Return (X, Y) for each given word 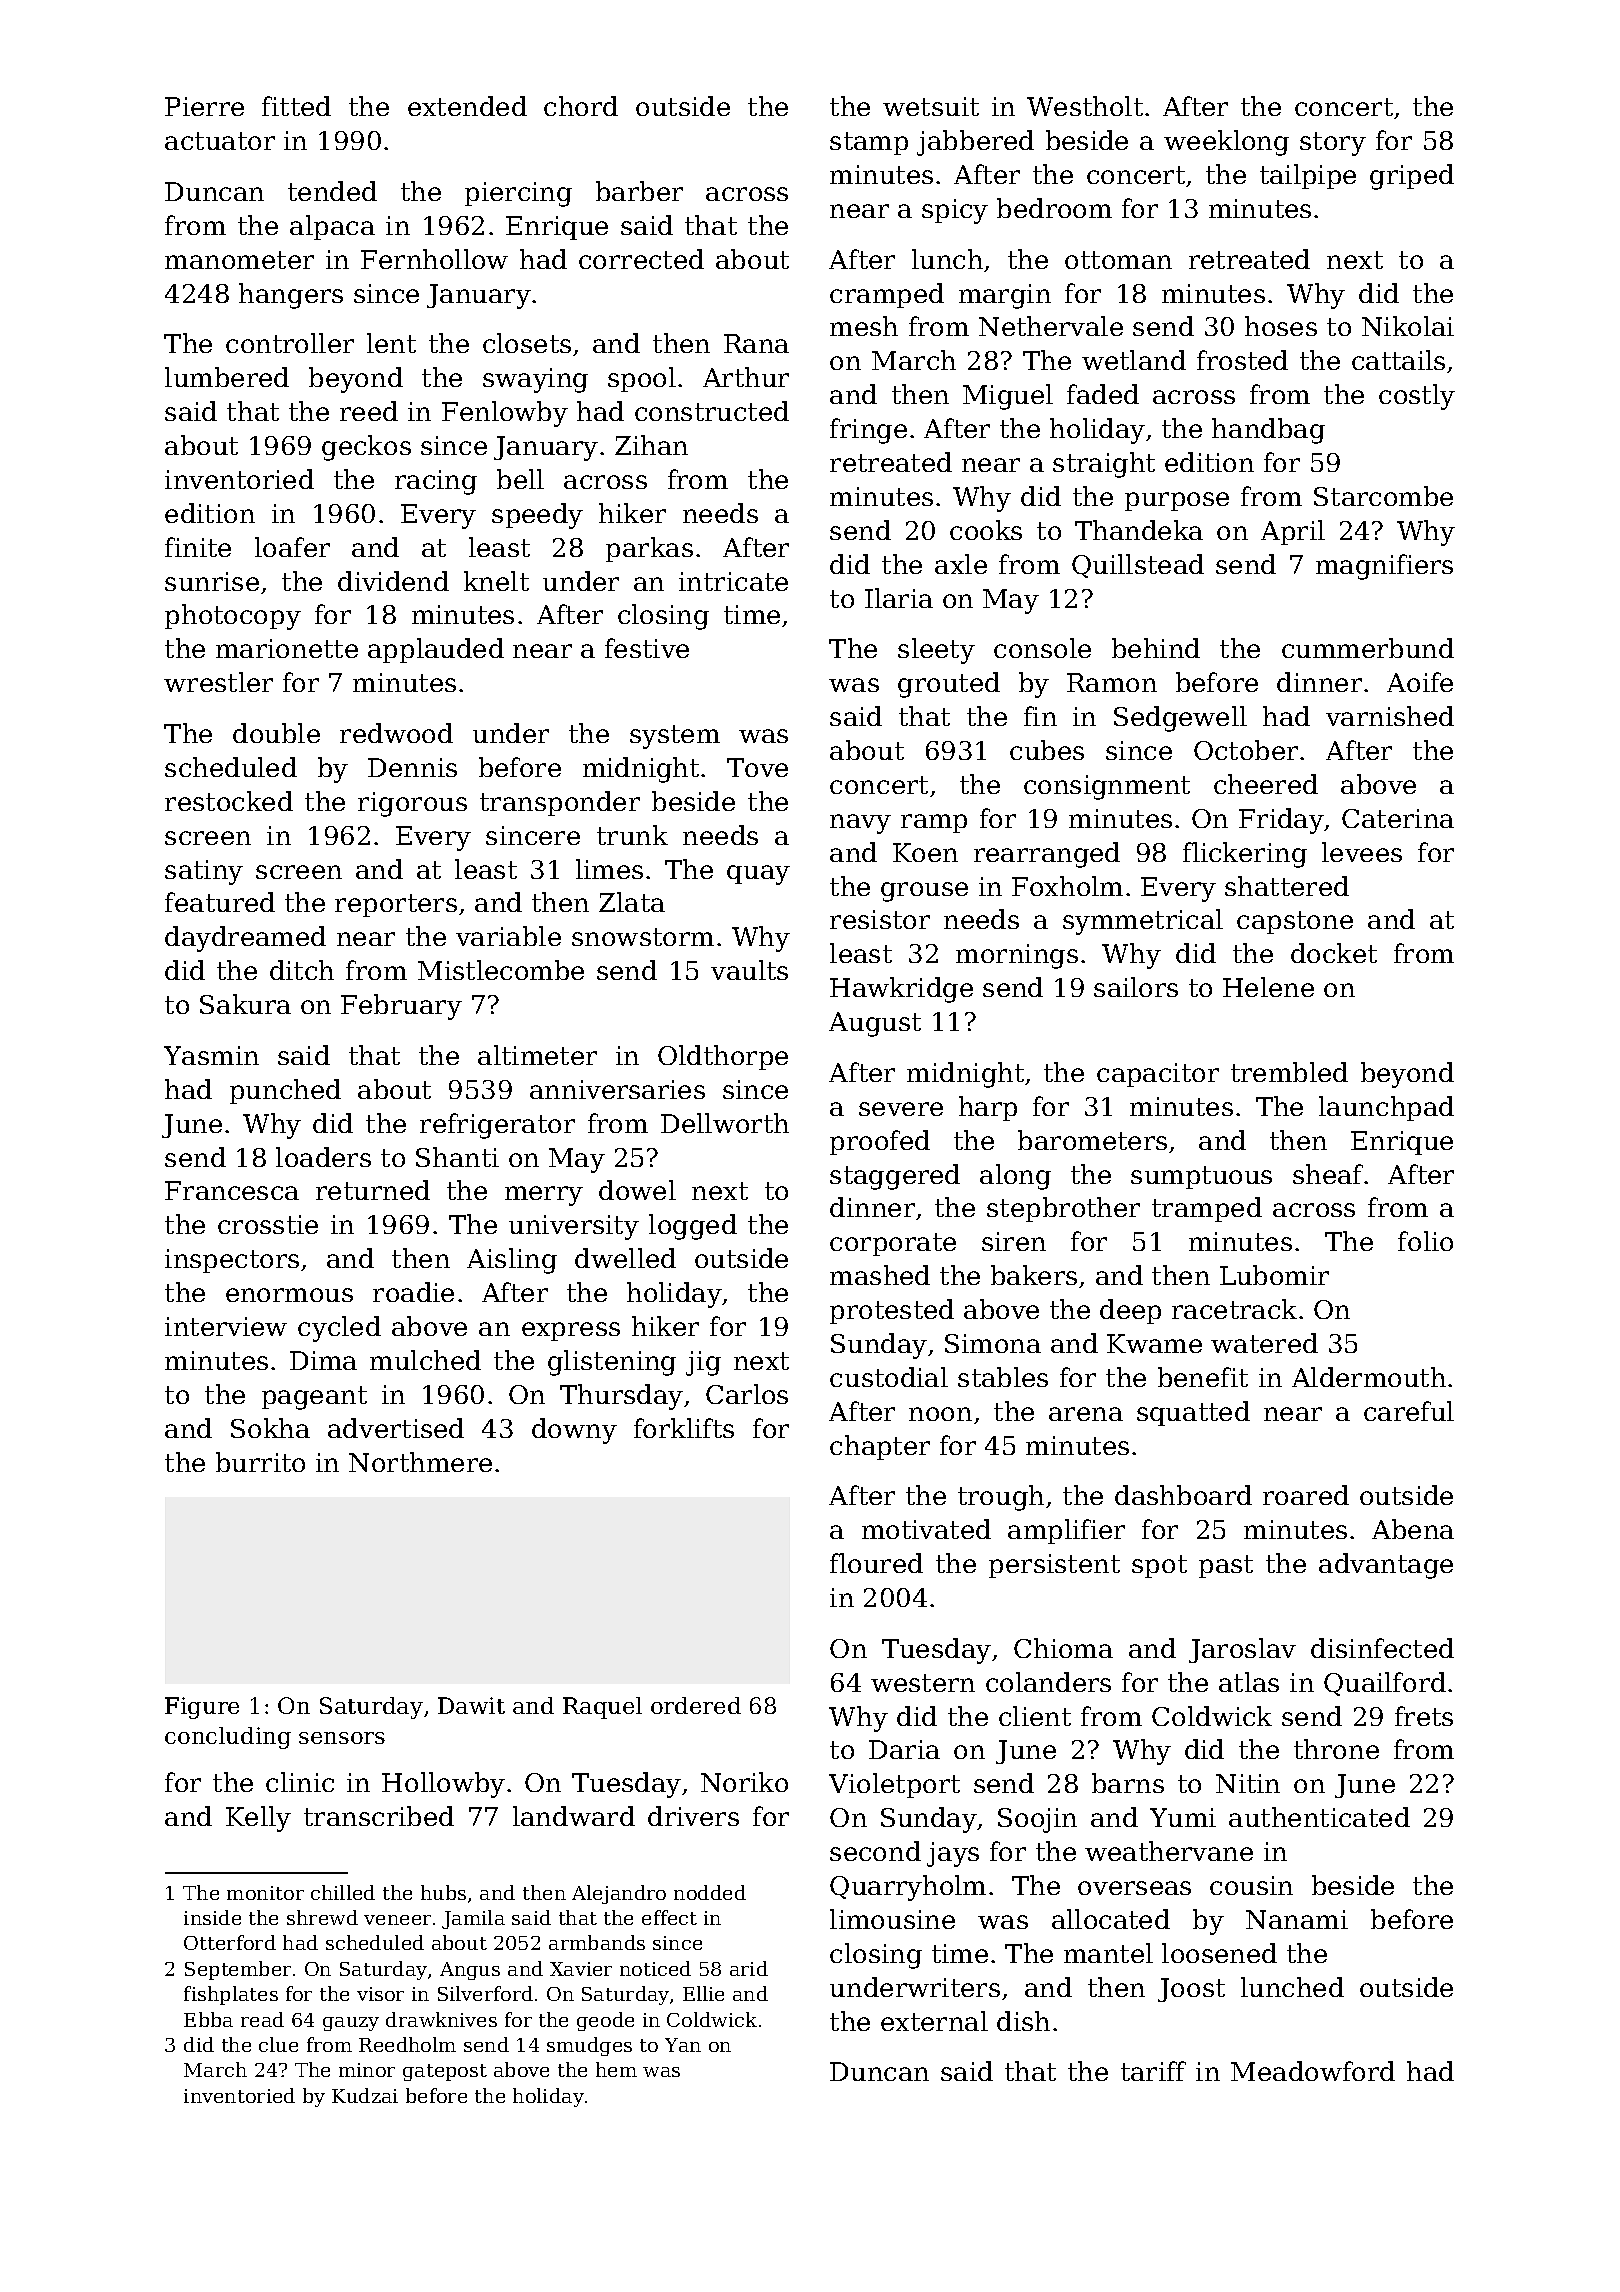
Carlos (747, 1394)
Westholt (1085, 106)
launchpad (1386, 1108)
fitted (296, 106)
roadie (413, 1292)
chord (581, 106)
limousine (892, 1919)
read (262, 2019)
